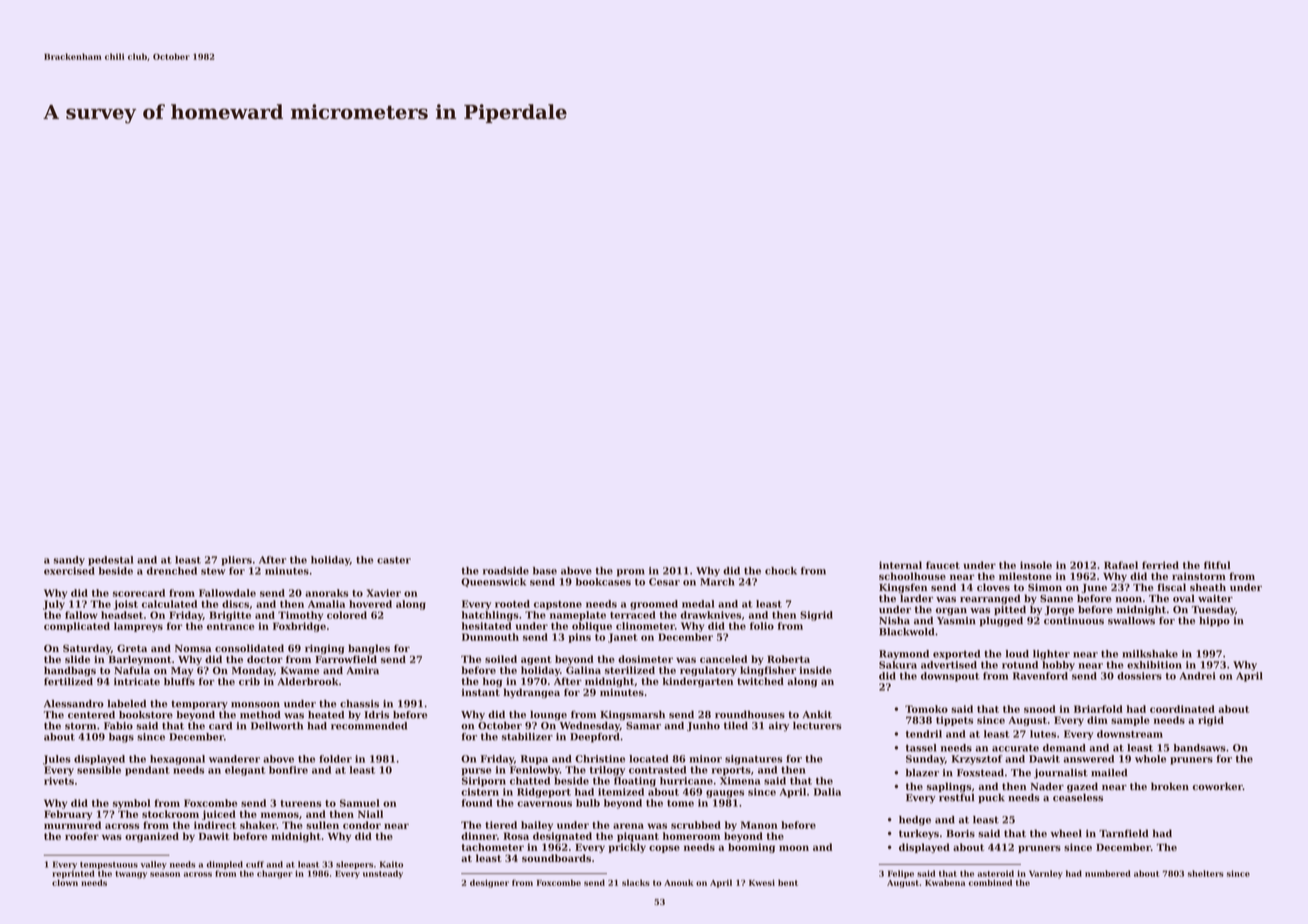 The width and height of the page is (1308, 924). What do you see at coordinates (1160, 565) in the page?
I see `ferried` at bounding box center [1160, 565].
